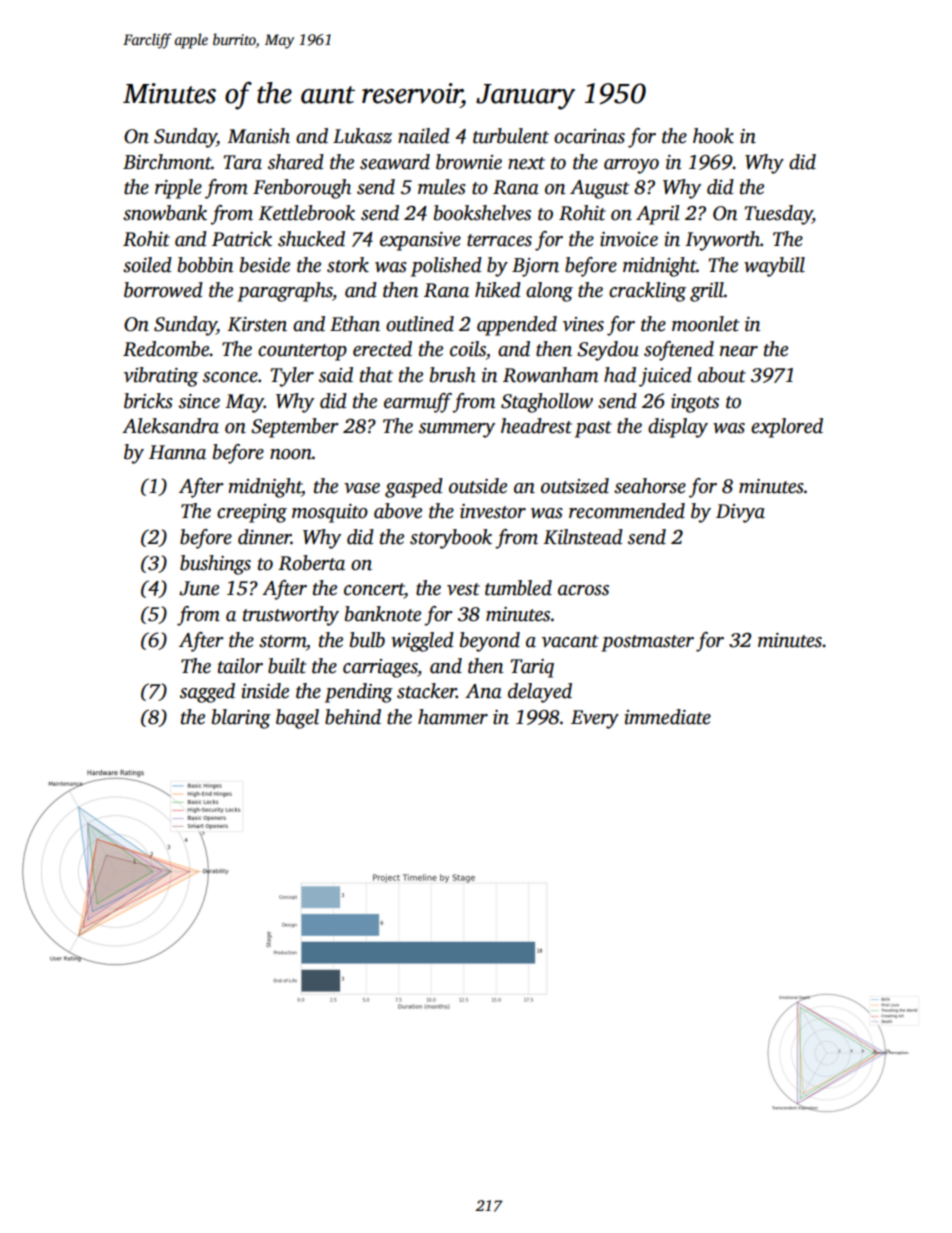 The height and width of the page is (1233, 952). I want to click on next, so click(526, 163).
